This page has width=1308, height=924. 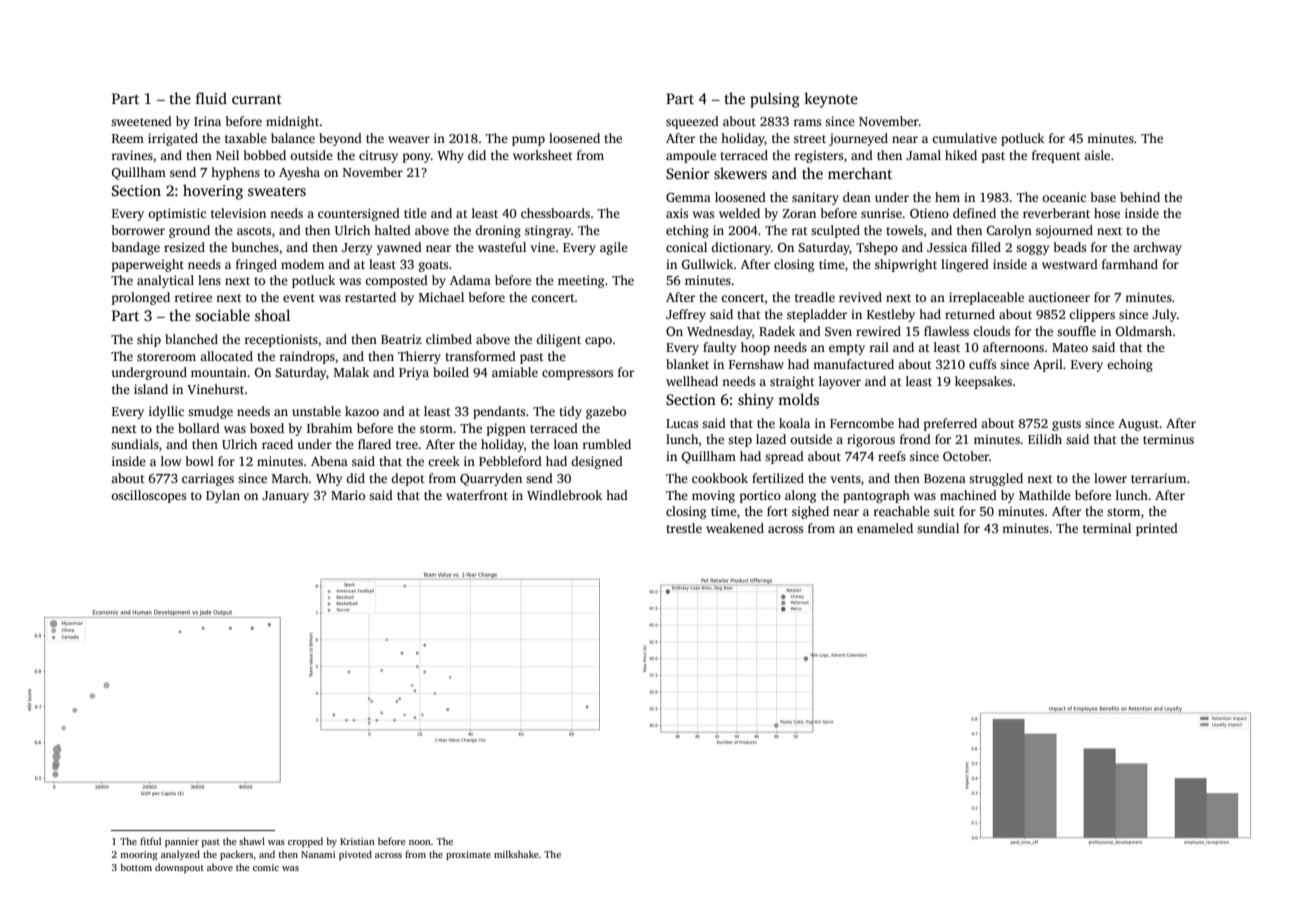 I want to click on comic, so click(x=266, y=867).
